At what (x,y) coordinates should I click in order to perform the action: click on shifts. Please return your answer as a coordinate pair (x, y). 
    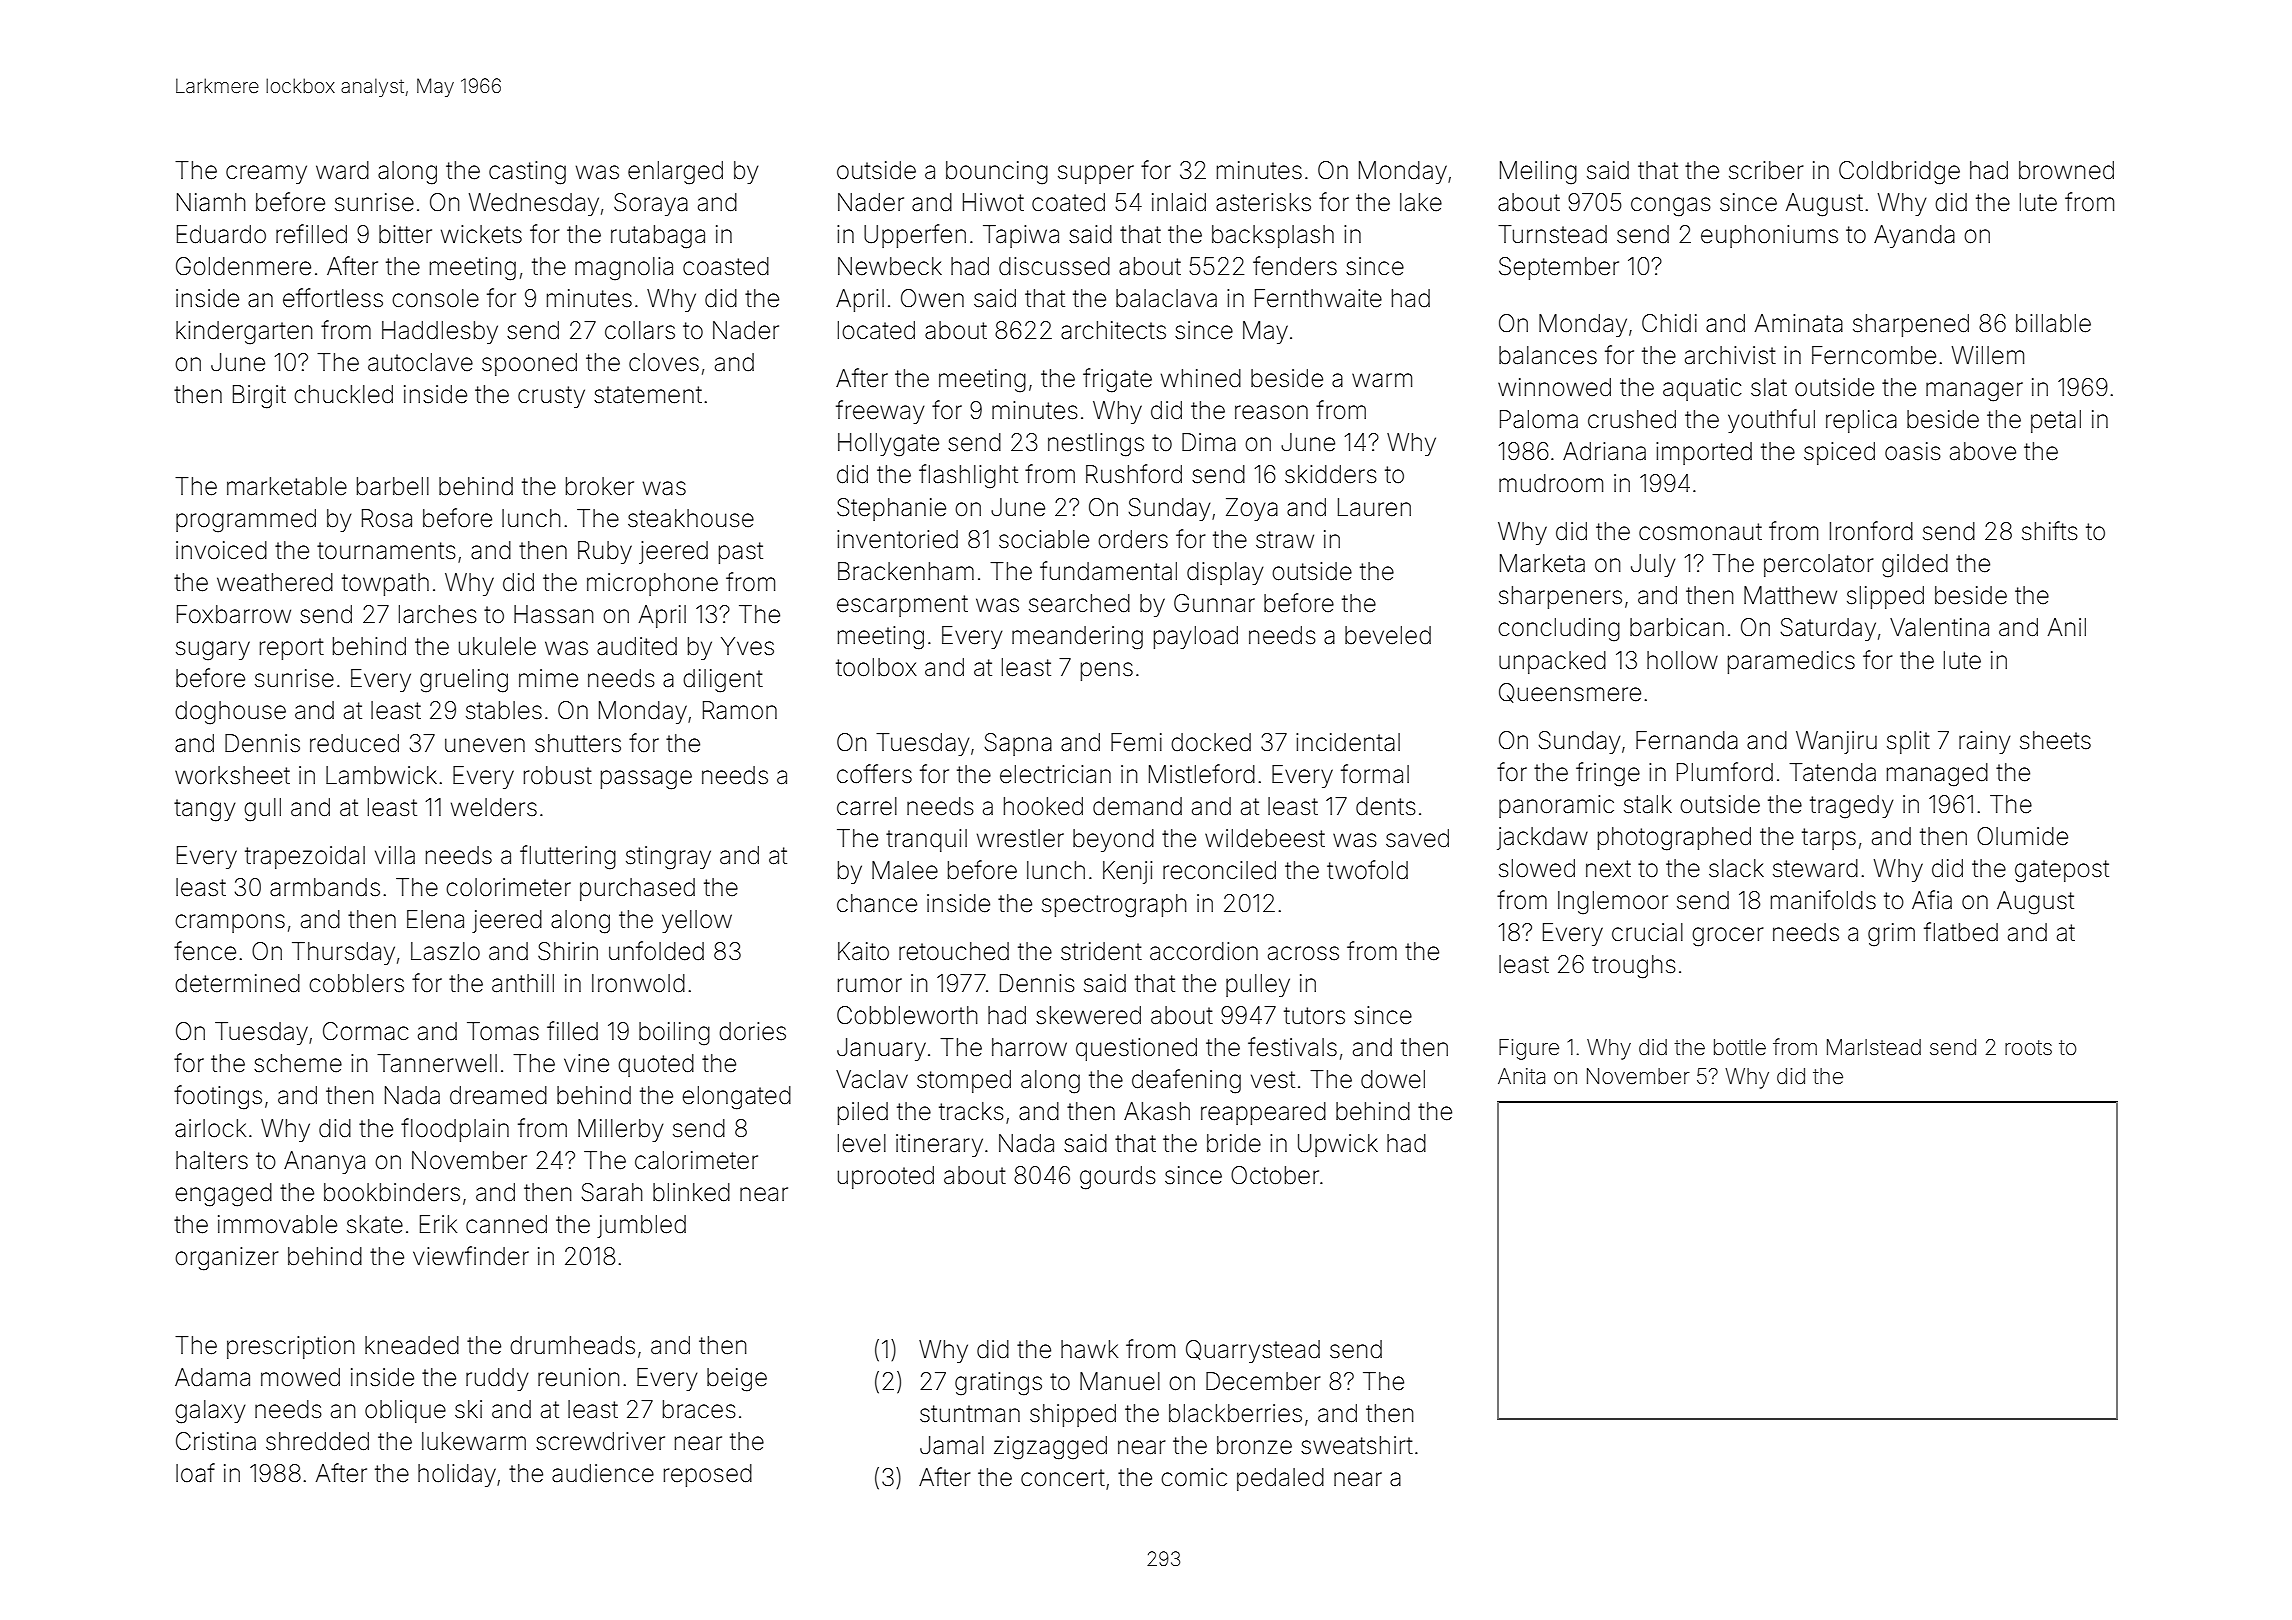
    Looking at the image, I should click on (2050, 531).
